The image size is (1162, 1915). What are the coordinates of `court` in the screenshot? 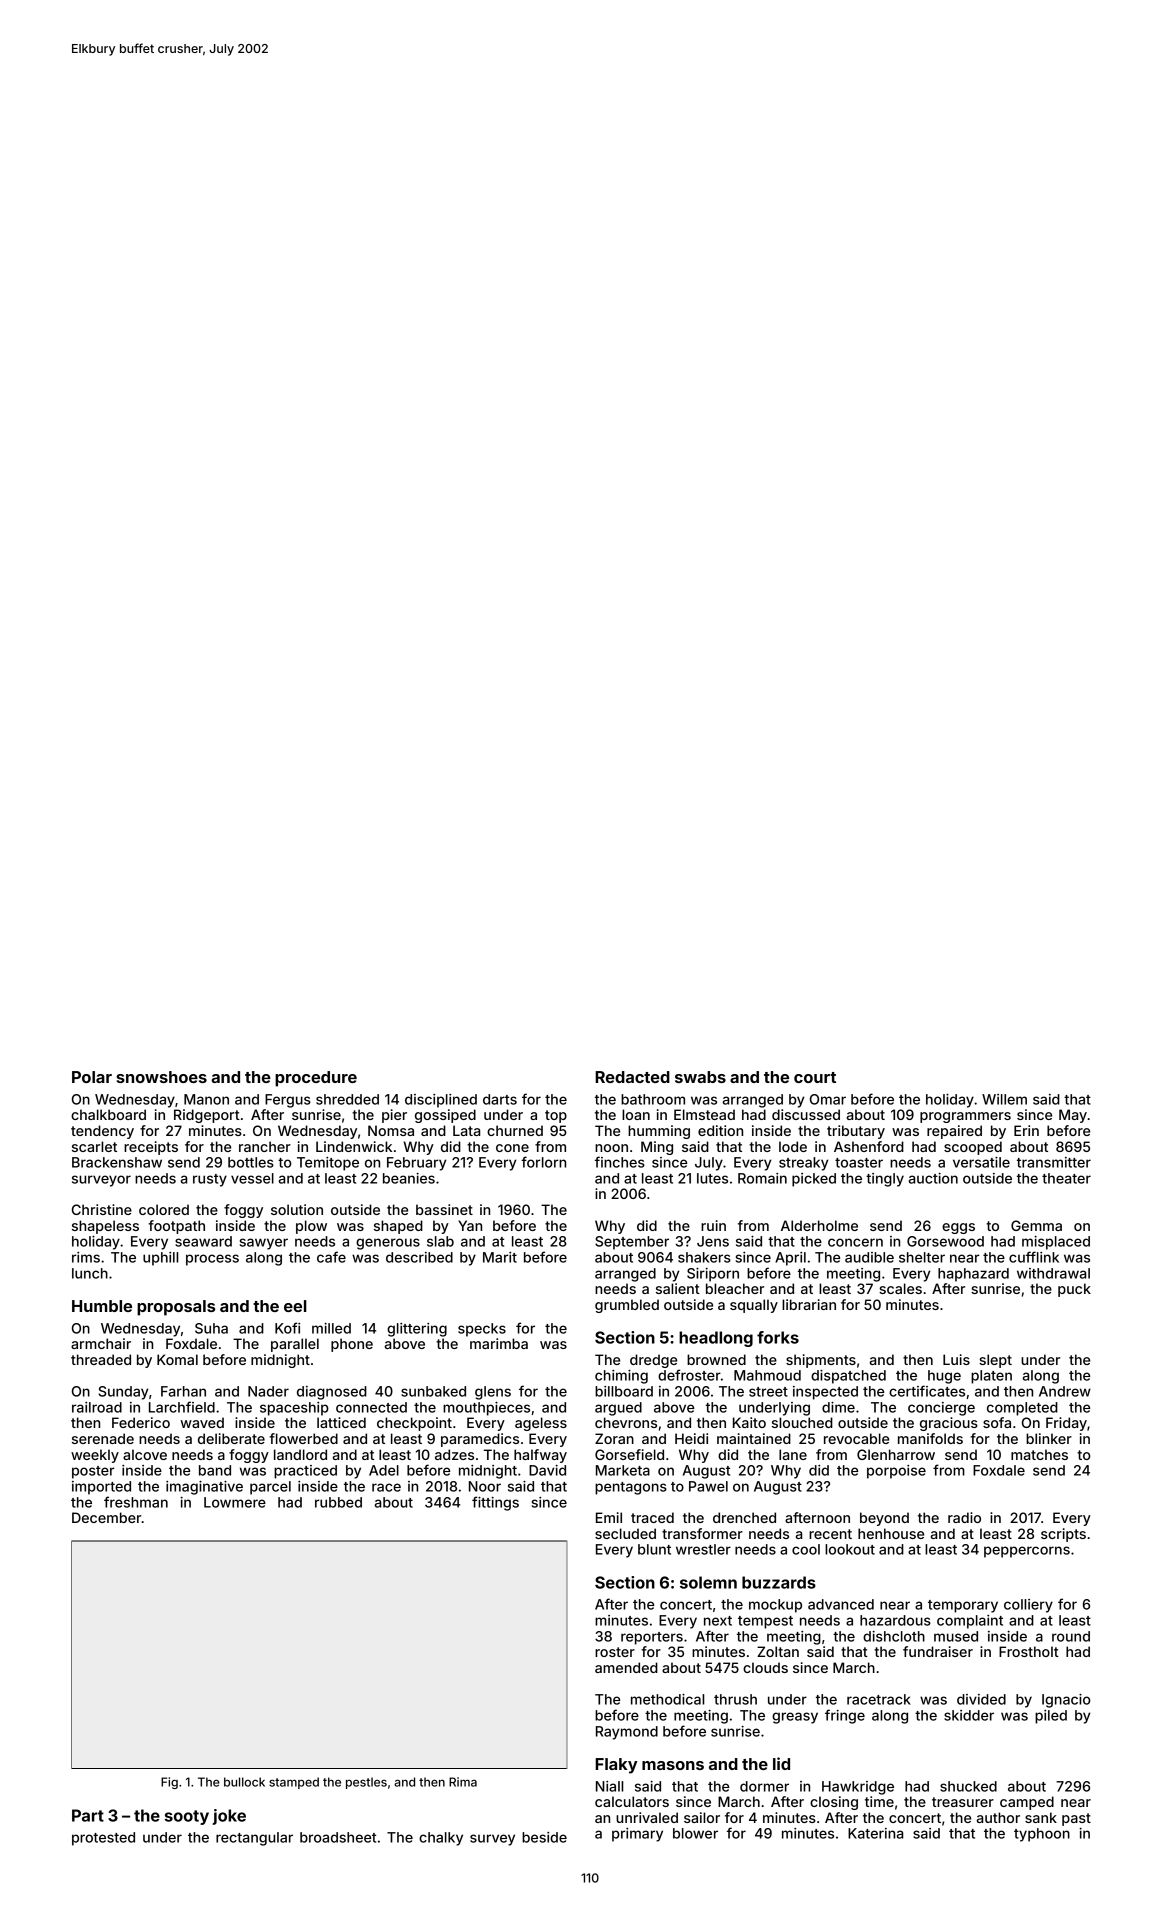 It's located at (815, 1077).
